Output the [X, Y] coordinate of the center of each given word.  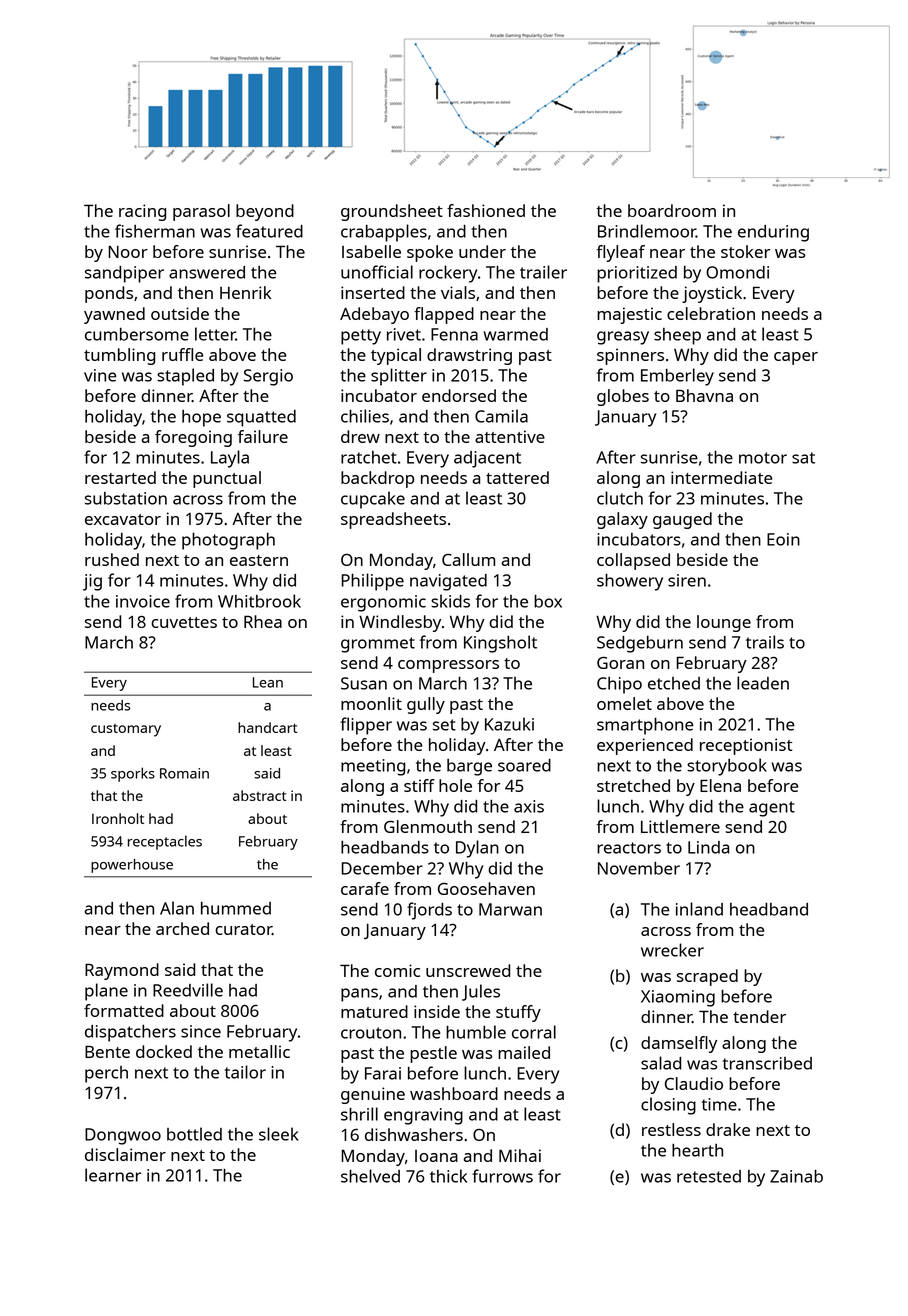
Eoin [783, 539]
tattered [517, 477]
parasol [201, 212]
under [482, 251]
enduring [773, 233]
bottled [194, 1134]
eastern [259, 560]
